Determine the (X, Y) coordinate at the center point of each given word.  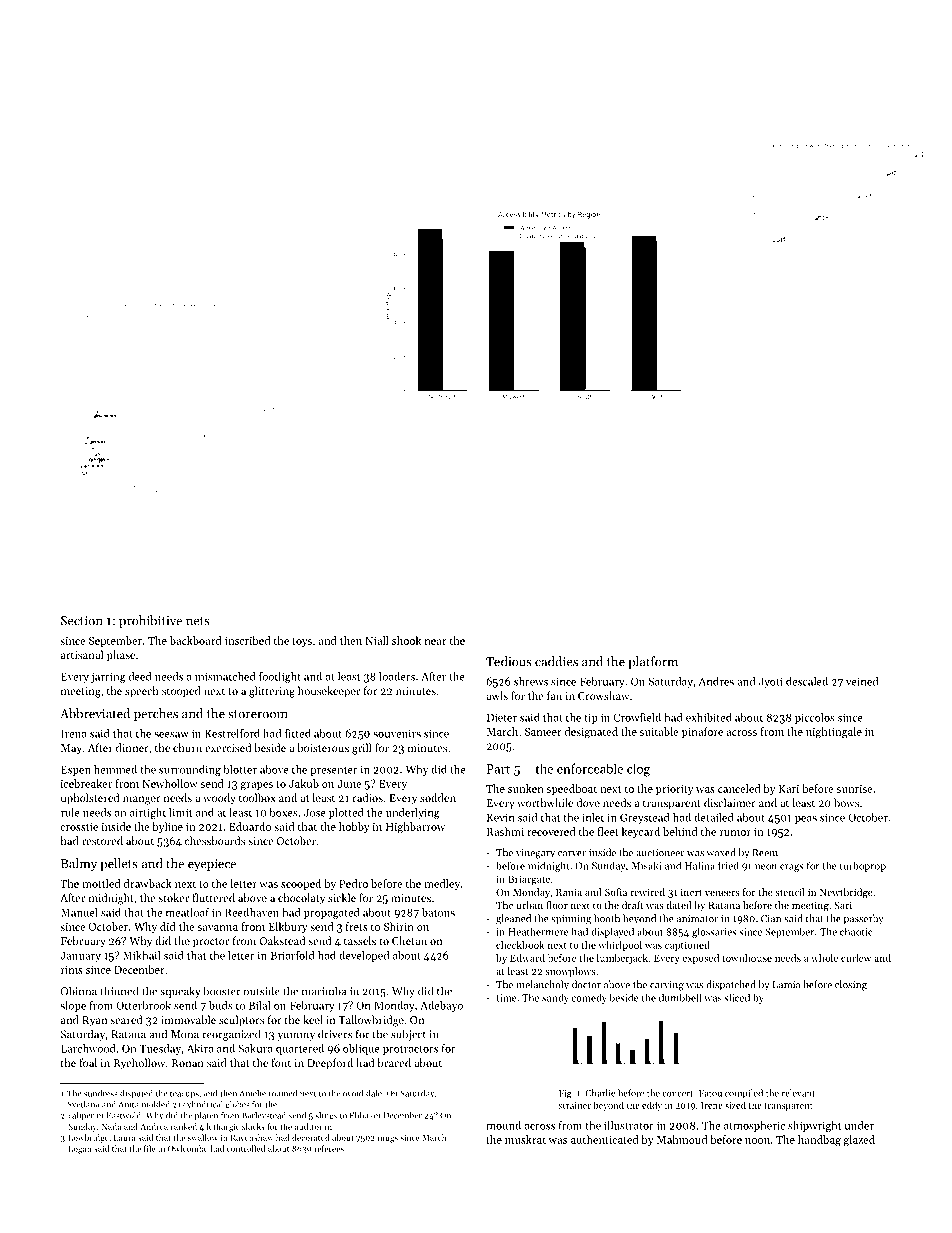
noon (757, 1141)
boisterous (323, 747)
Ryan (94, 1021)
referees (329, 1148)
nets (198, 621)
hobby (354, 827)
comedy (589, 998)
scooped (301, 884)
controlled (246, 1148)
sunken (526, 788)
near (436, 642)
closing (851, 985)
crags (791, 868)
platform (653, 662)
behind (680, 831)
